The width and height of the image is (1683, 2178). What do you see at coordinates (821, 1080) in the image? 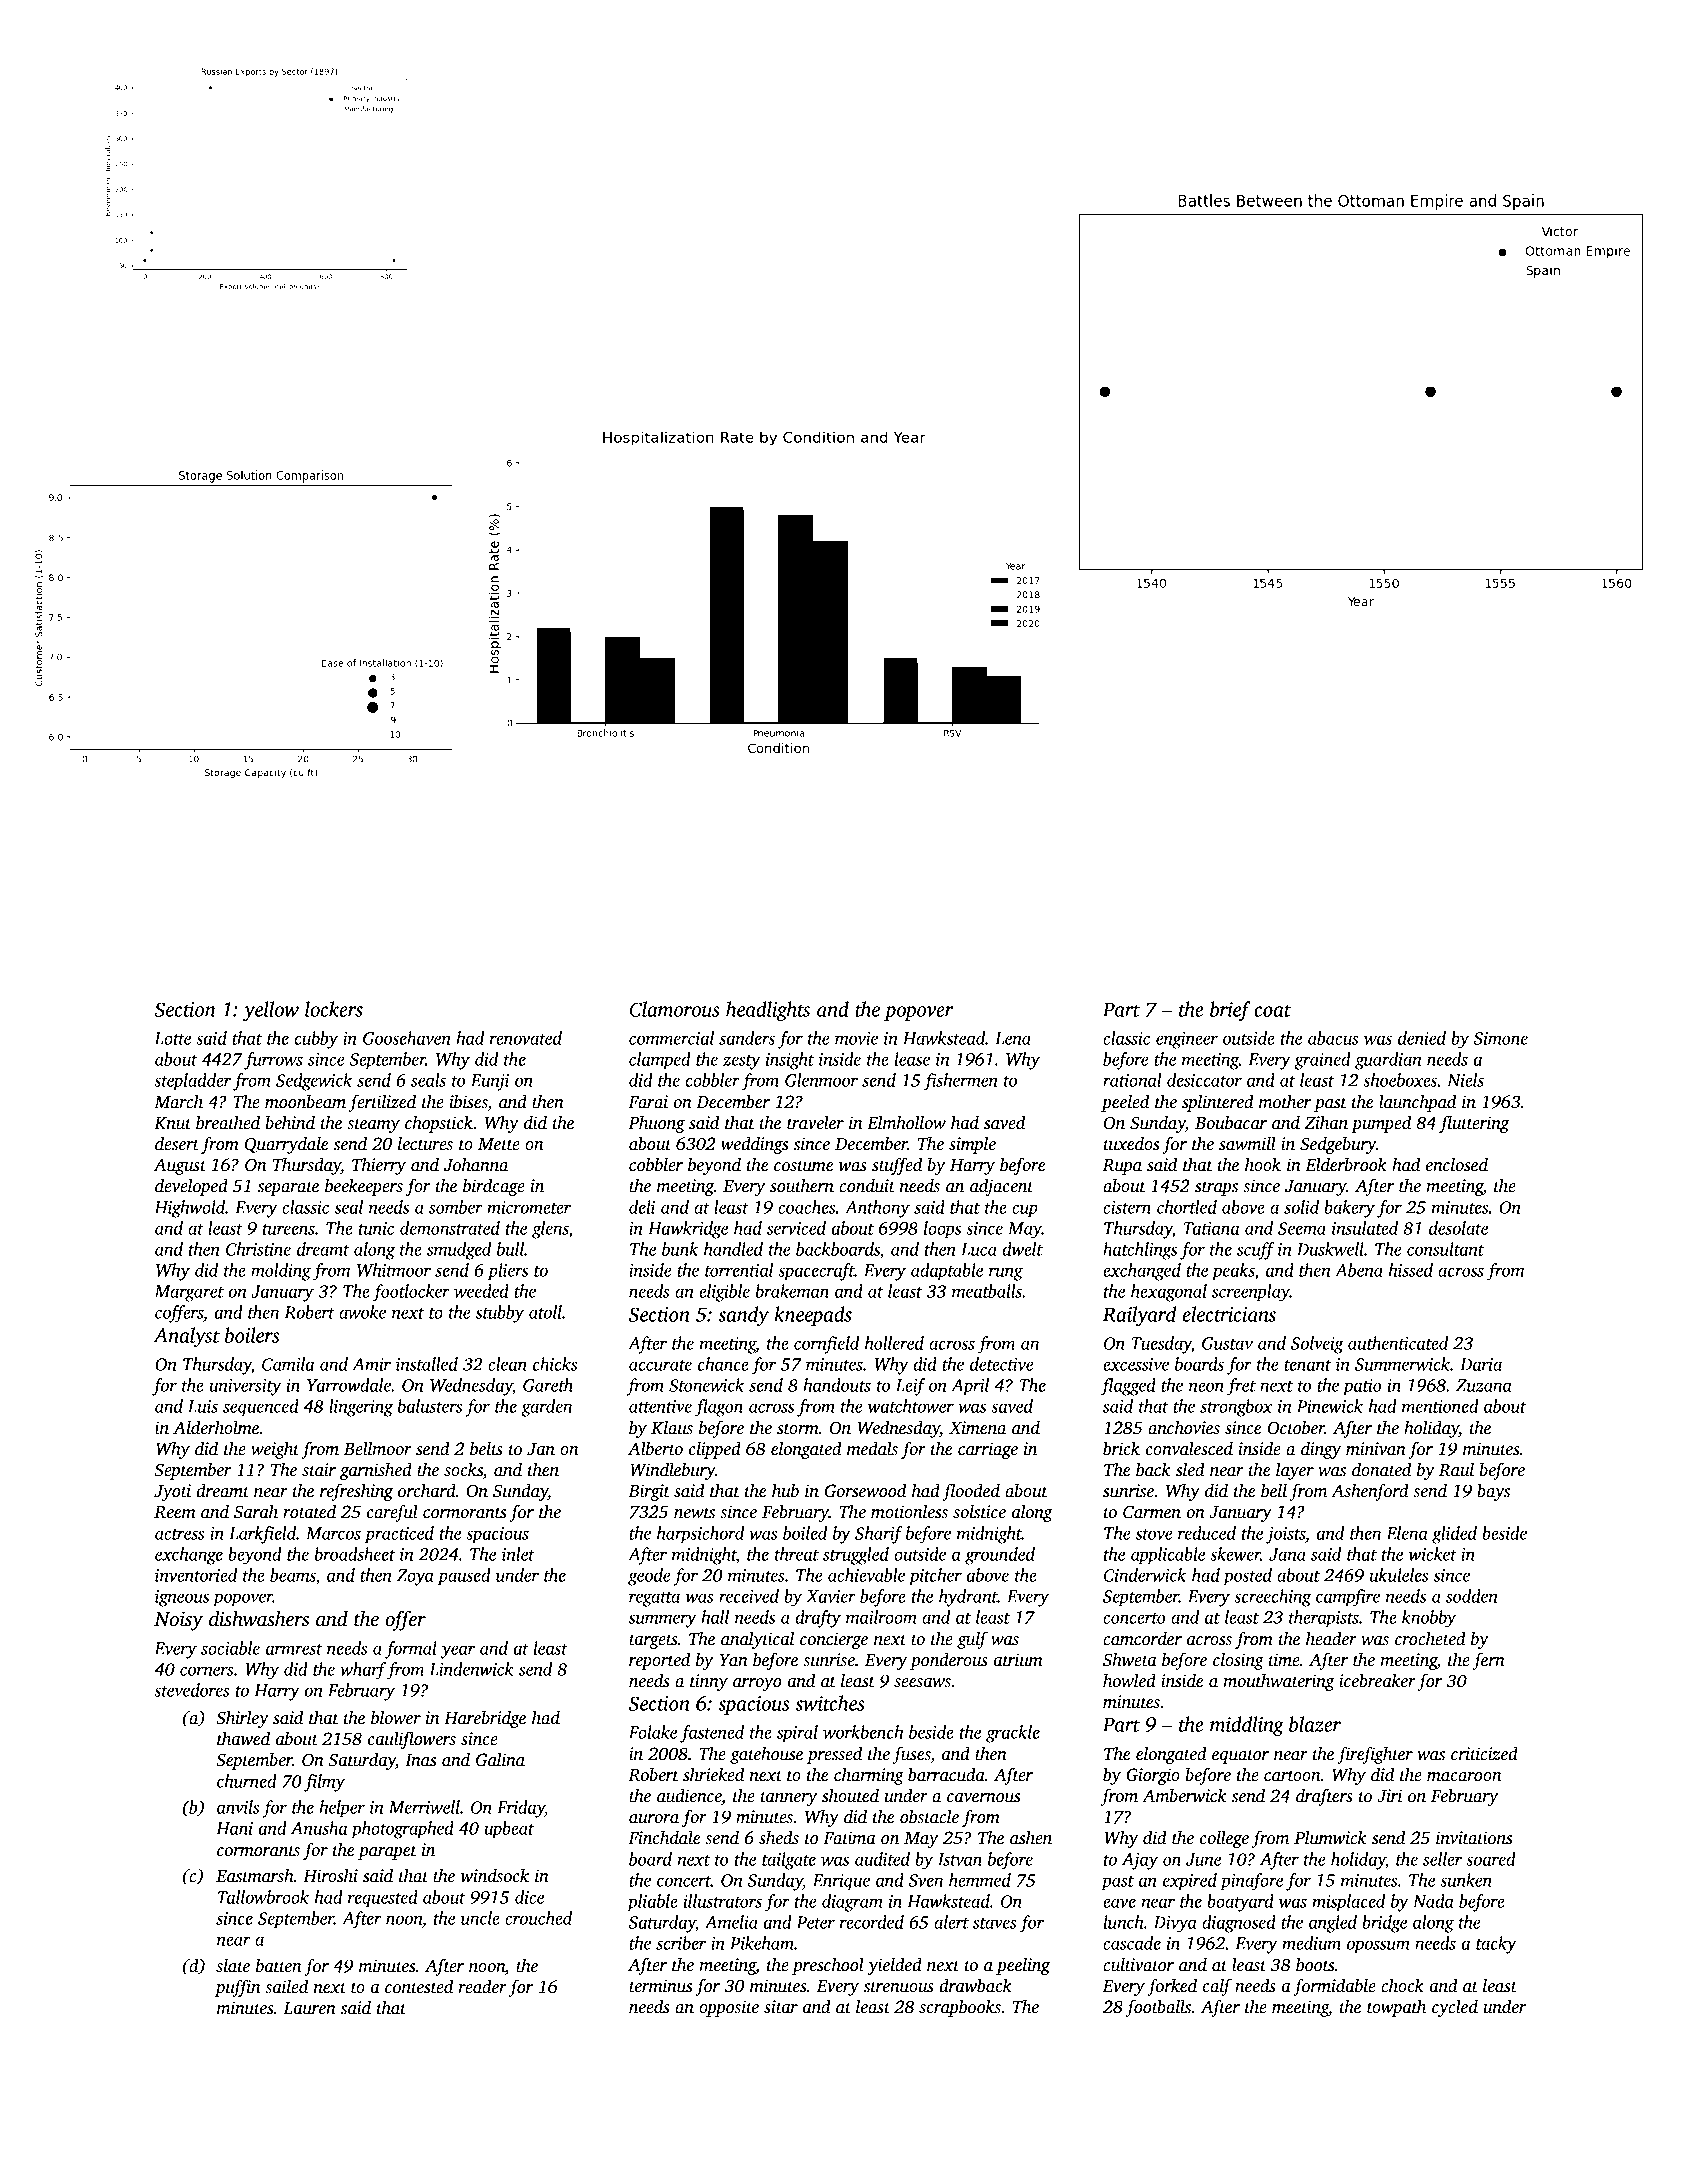
I see `Glenmoor` at bounding box center [821, 1080].
